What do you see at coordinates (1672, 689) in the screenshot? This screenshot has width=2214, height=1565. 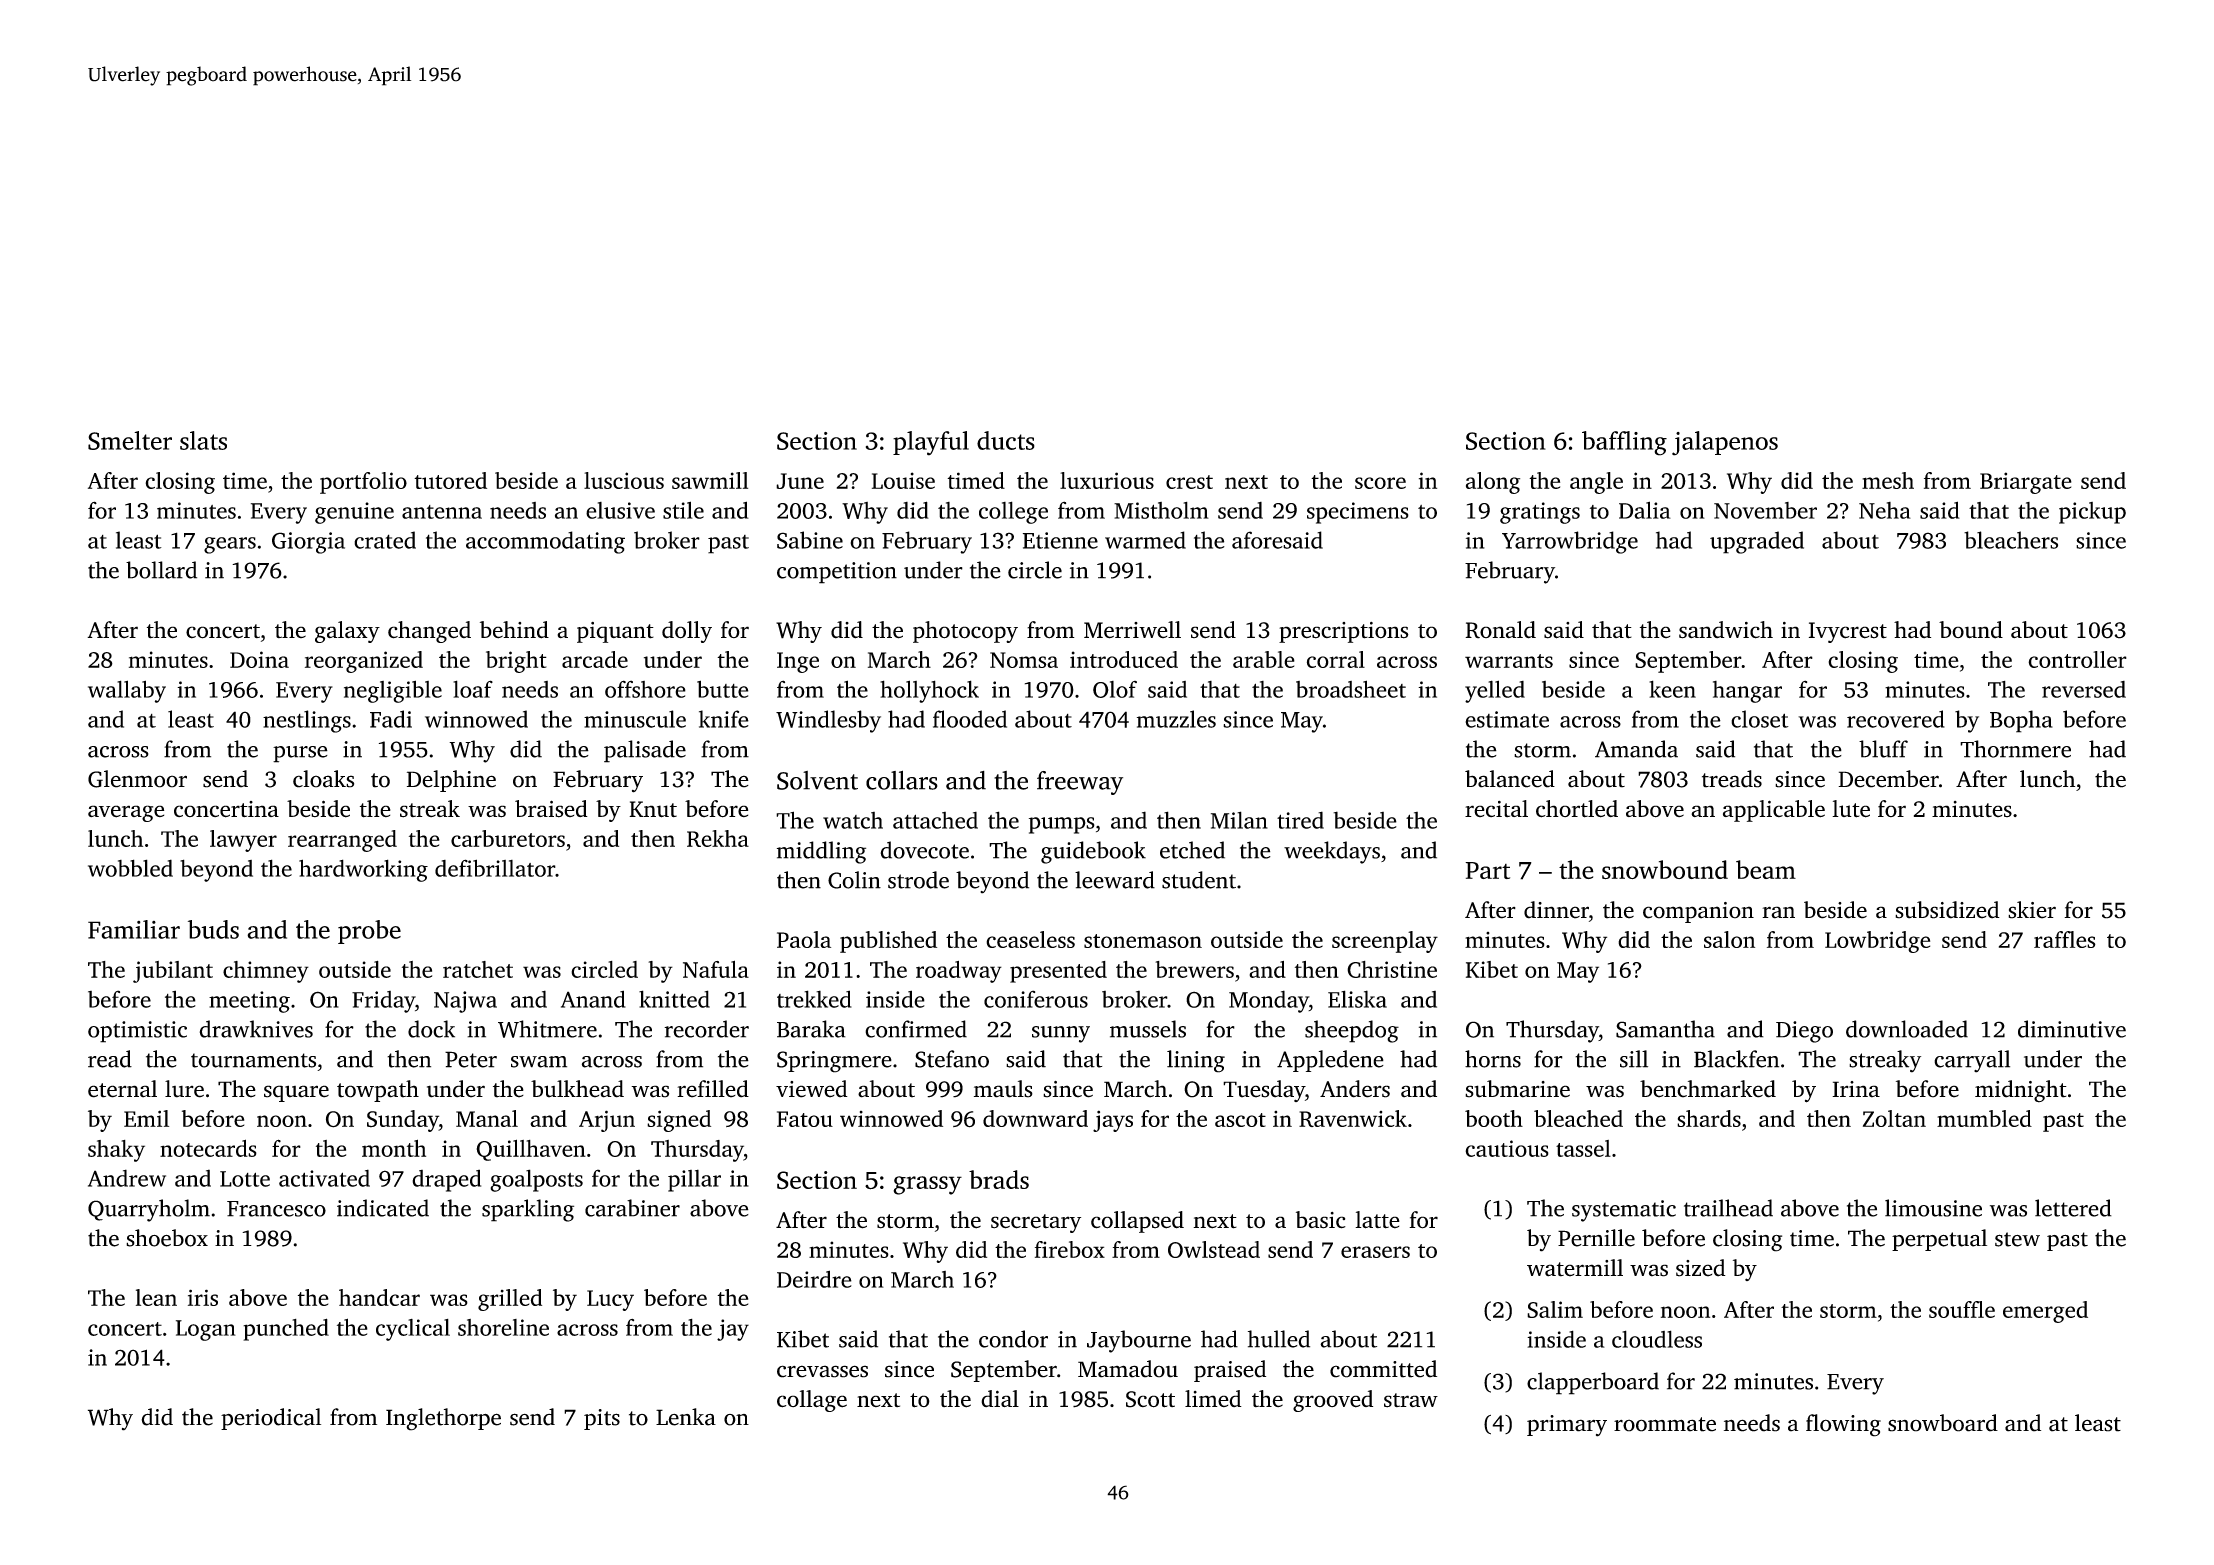 I see `keen` at bounding box center [1672, 689].
